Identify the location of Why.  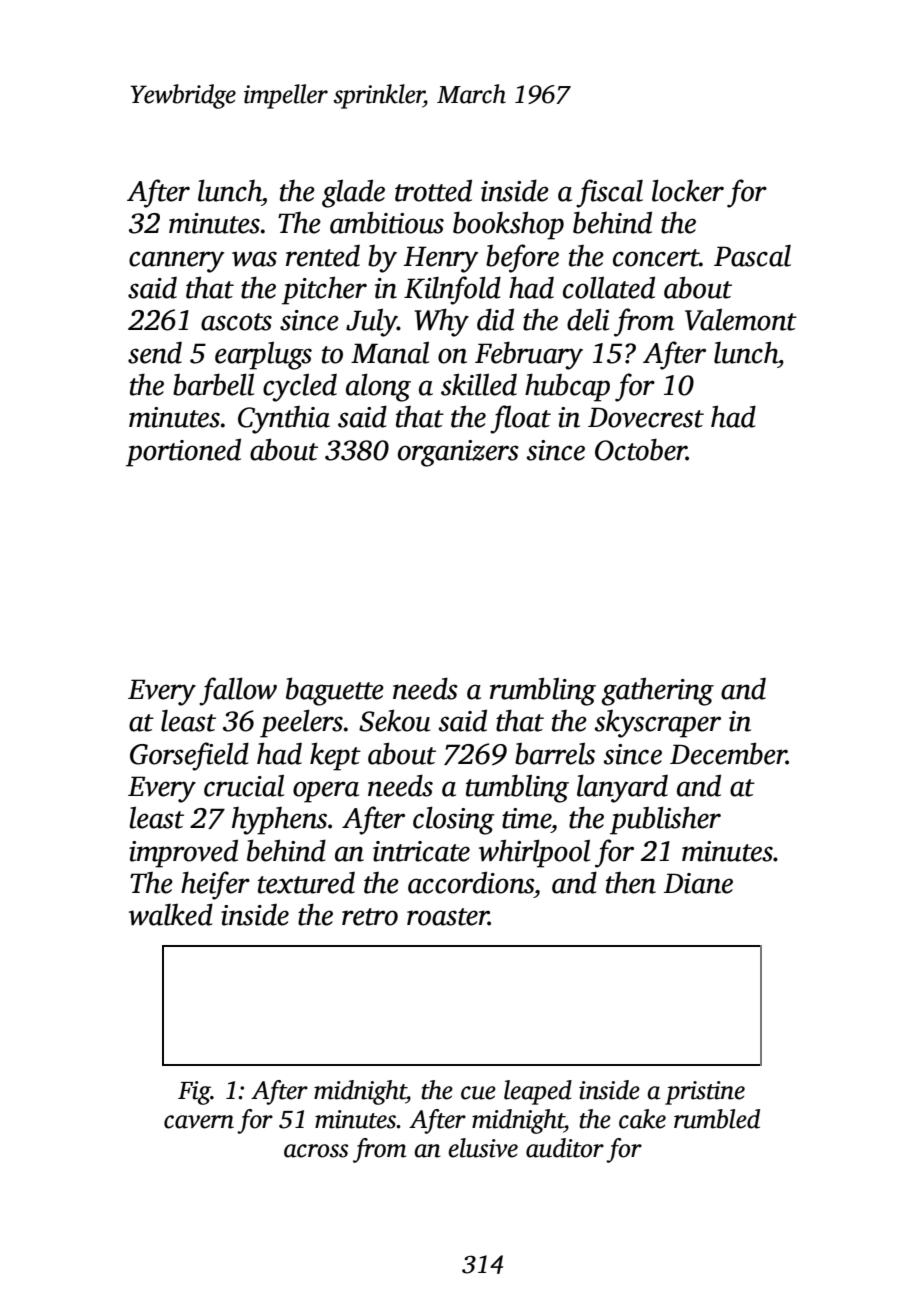
(442, 322).
